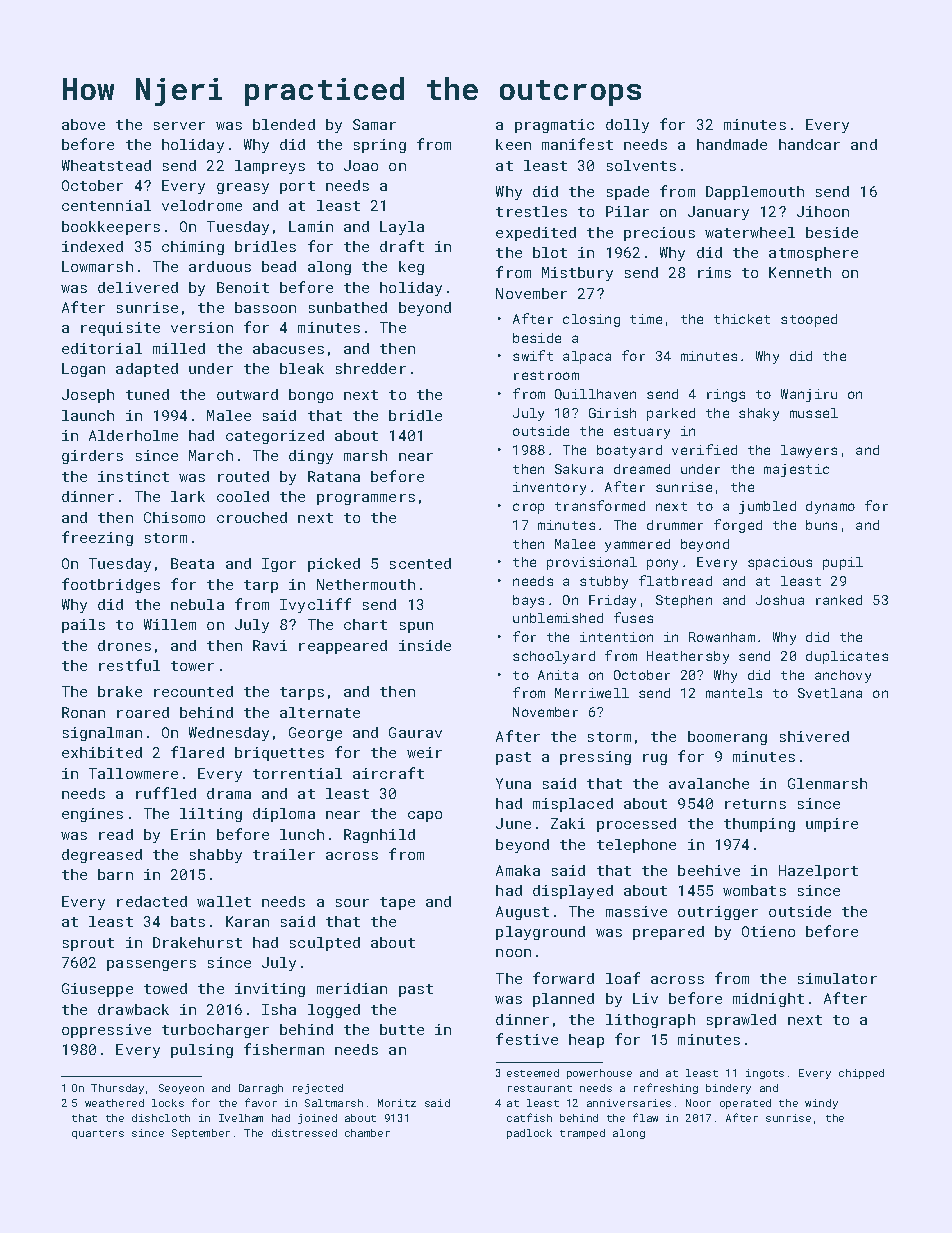 Image resolution: width=952 pixels, height=1233 pixels. What do you see at coordinates (152, 901) in the page?
I see `redacted` at bounding box center [152, 901].
